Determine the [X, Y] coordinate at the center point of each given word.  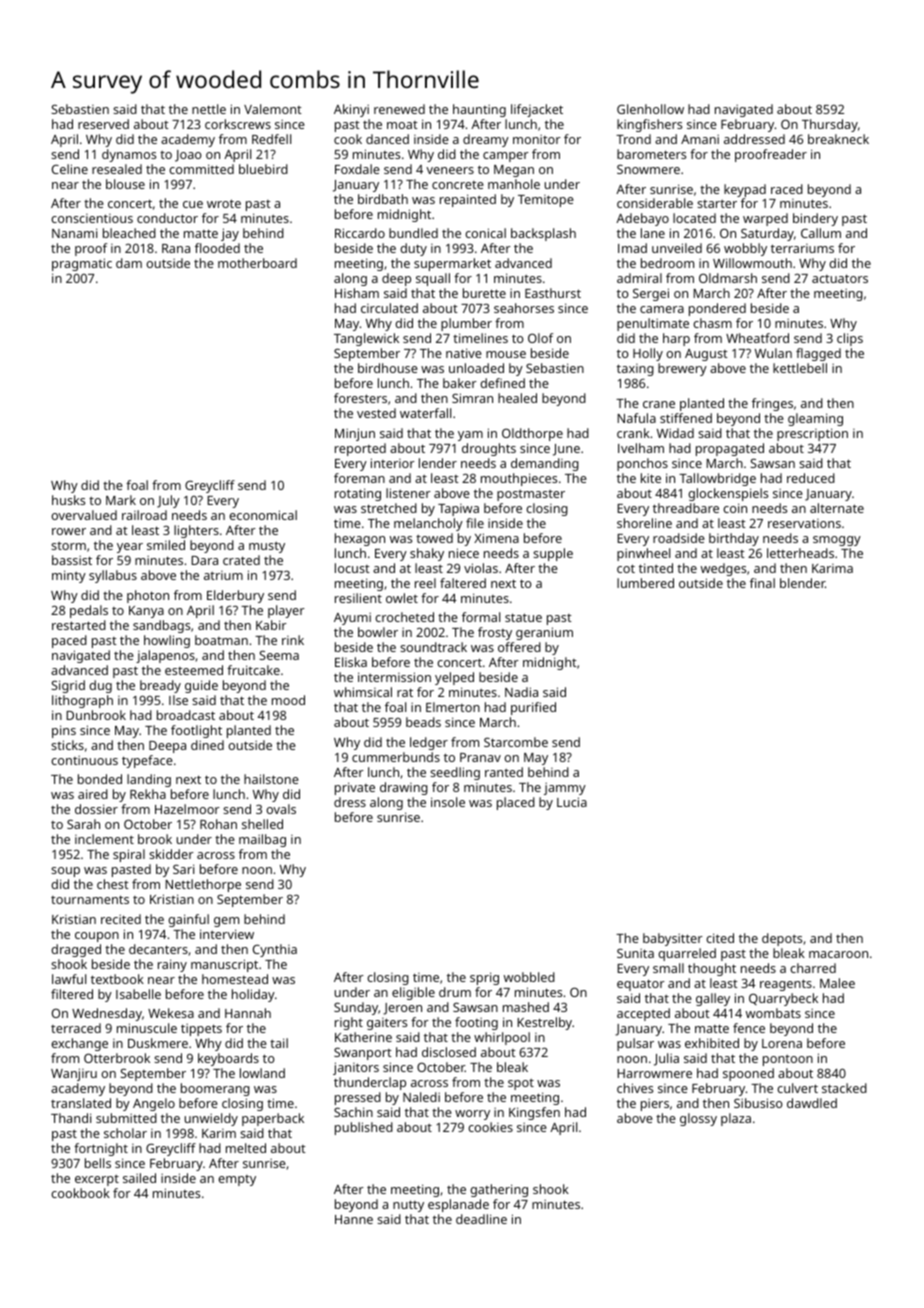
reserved [103, 124]
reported [360, 449]
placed [516, 803]
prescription [812, 434]
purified [533, 708]
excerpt [97, 1180]
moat [402, 125]
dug [100, 686]
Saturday [767, 234]
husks [68, 500]
